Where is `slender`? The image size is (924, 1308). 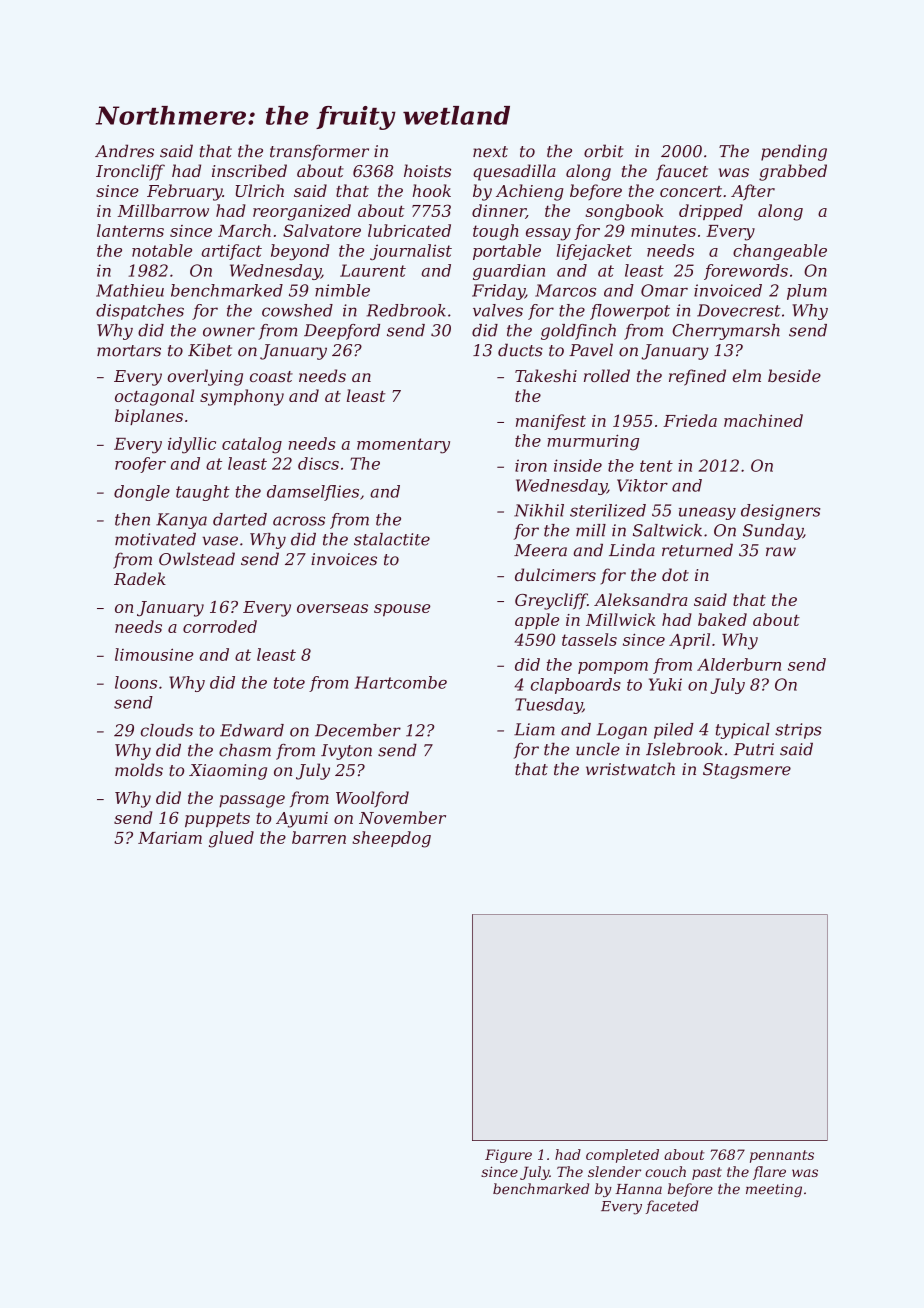
slender is located at coordinates (614, 1171).
